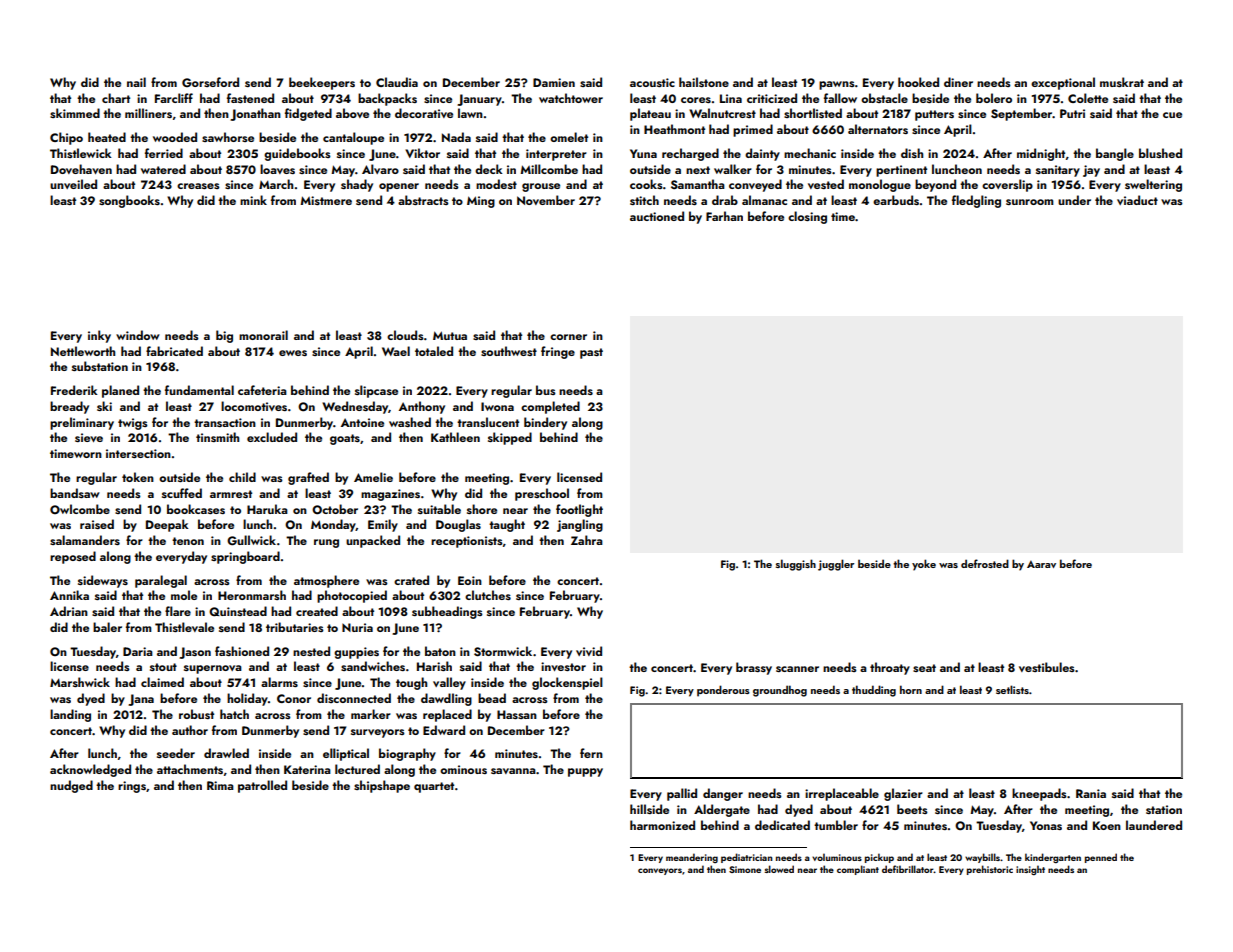  Describe the element at coordinates (935, 185) in the screenshot. I see `beyond` at that location.
